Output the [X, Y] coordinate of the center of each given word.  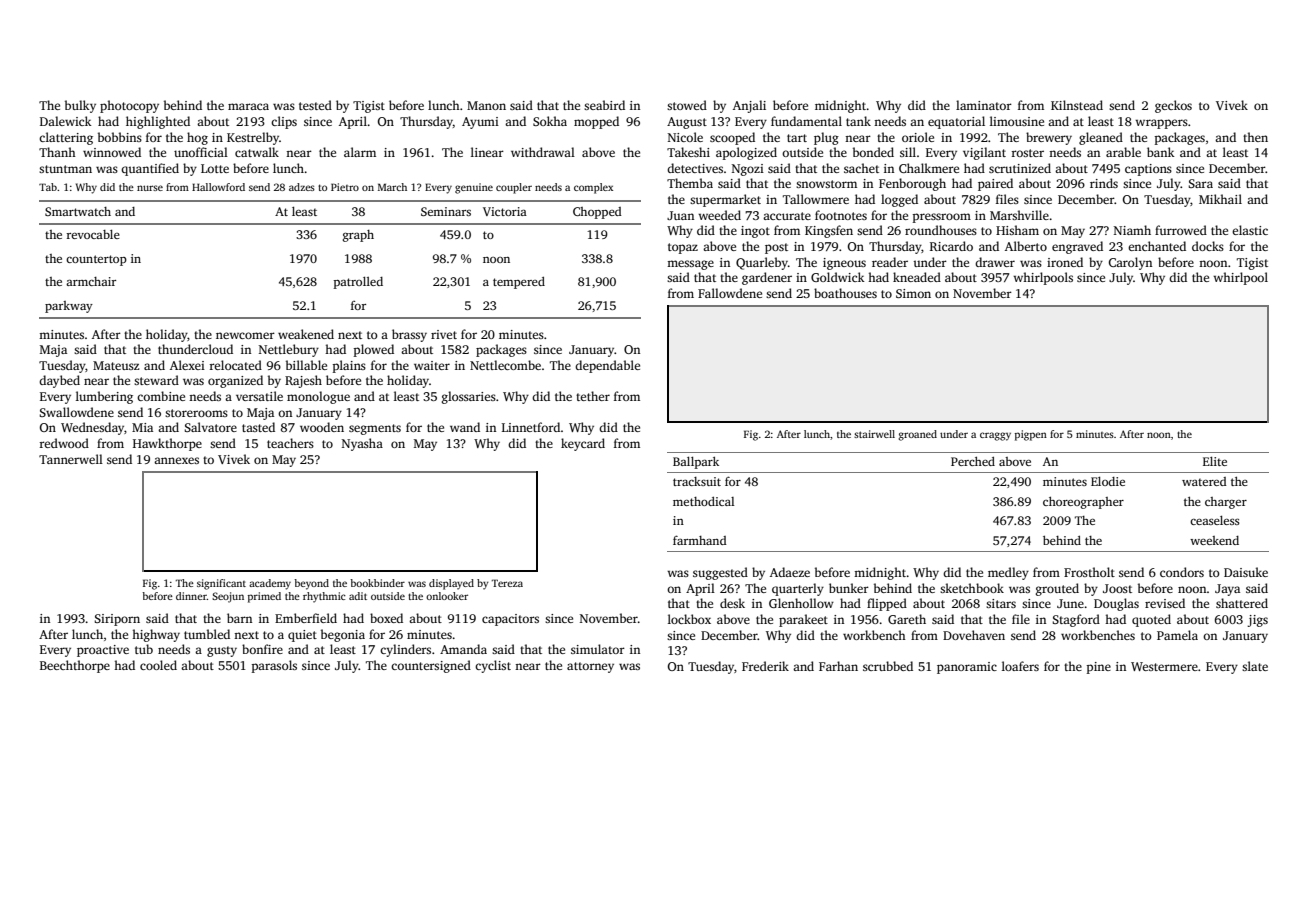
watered [1204, 481]
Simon [913, 293]
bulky [80, 106]
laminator [984, 105]
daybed [59, 381]
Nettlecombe [505, 365]
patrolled [358, 282]
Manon [486, 105]
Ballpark [696, 462]
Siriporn [117, 620]
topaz [683, 248]
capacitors [510, 620]
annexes [176, 460]
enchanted [1157, 246]
